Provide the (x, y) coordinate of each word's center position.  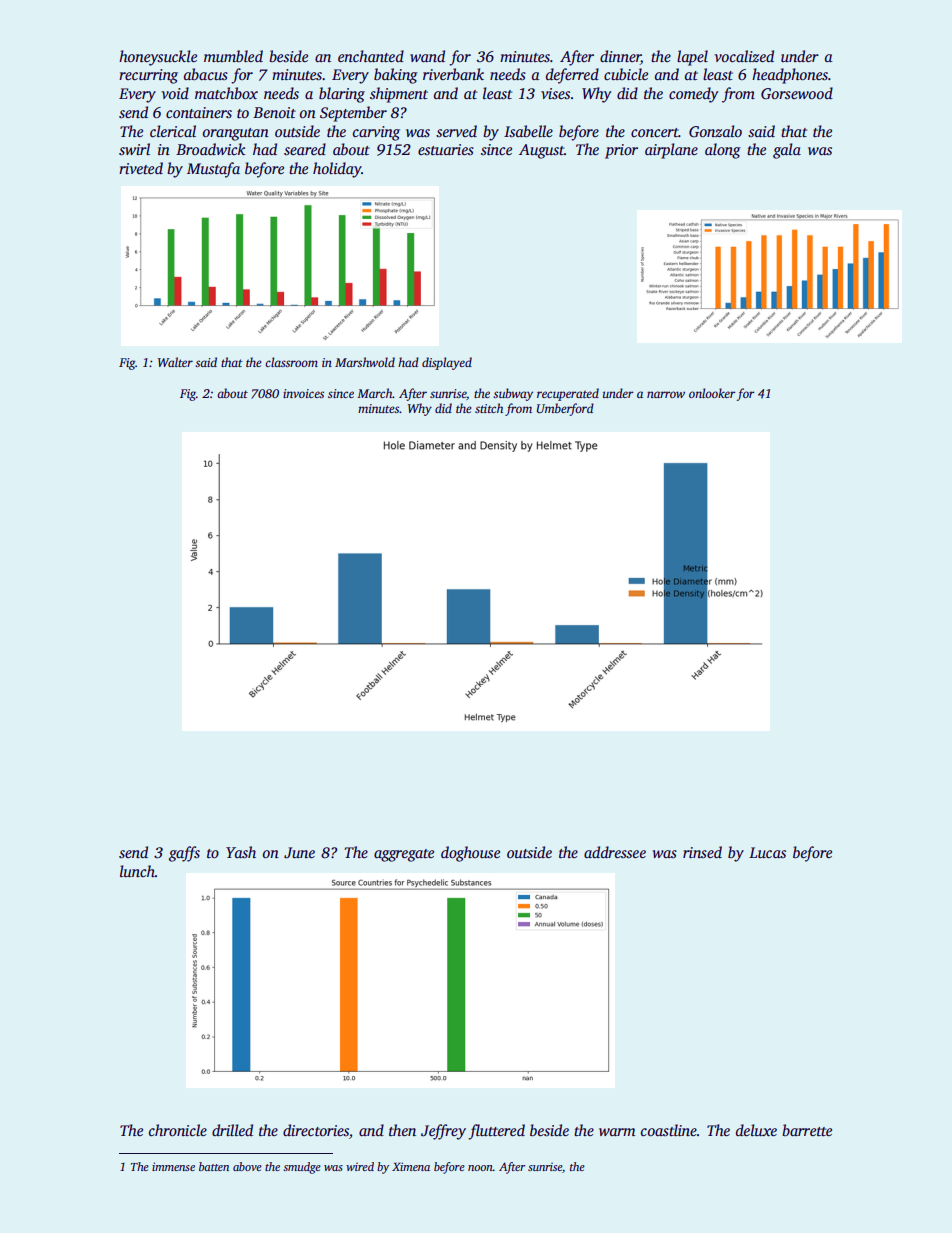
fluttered (496, 1132)
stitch (489, 408)
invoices (303, 393)
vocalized (744, 56)
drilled (232, 1130)
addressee (615, 852)
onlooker (712, 393)
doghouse (470, 854)
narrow (666, 394)
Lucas (767, 852)
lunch (137, 871)
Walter (175, 362)
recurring (148, 76)
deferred (572, 76)
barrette (807, 1130)
